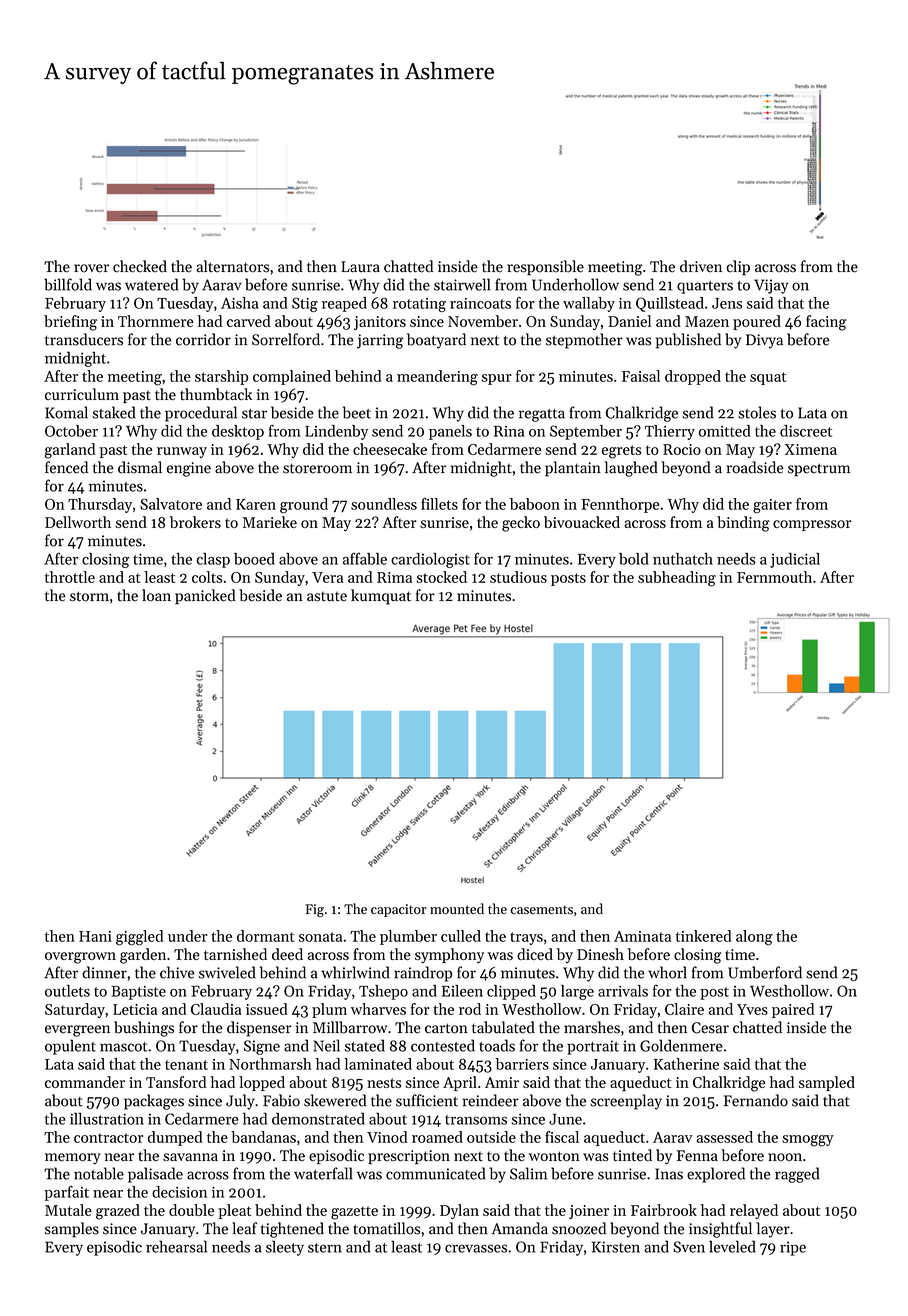  Describe the element at coordinates (704, 936) in the screenshot. I see `tinkered` at that location.
